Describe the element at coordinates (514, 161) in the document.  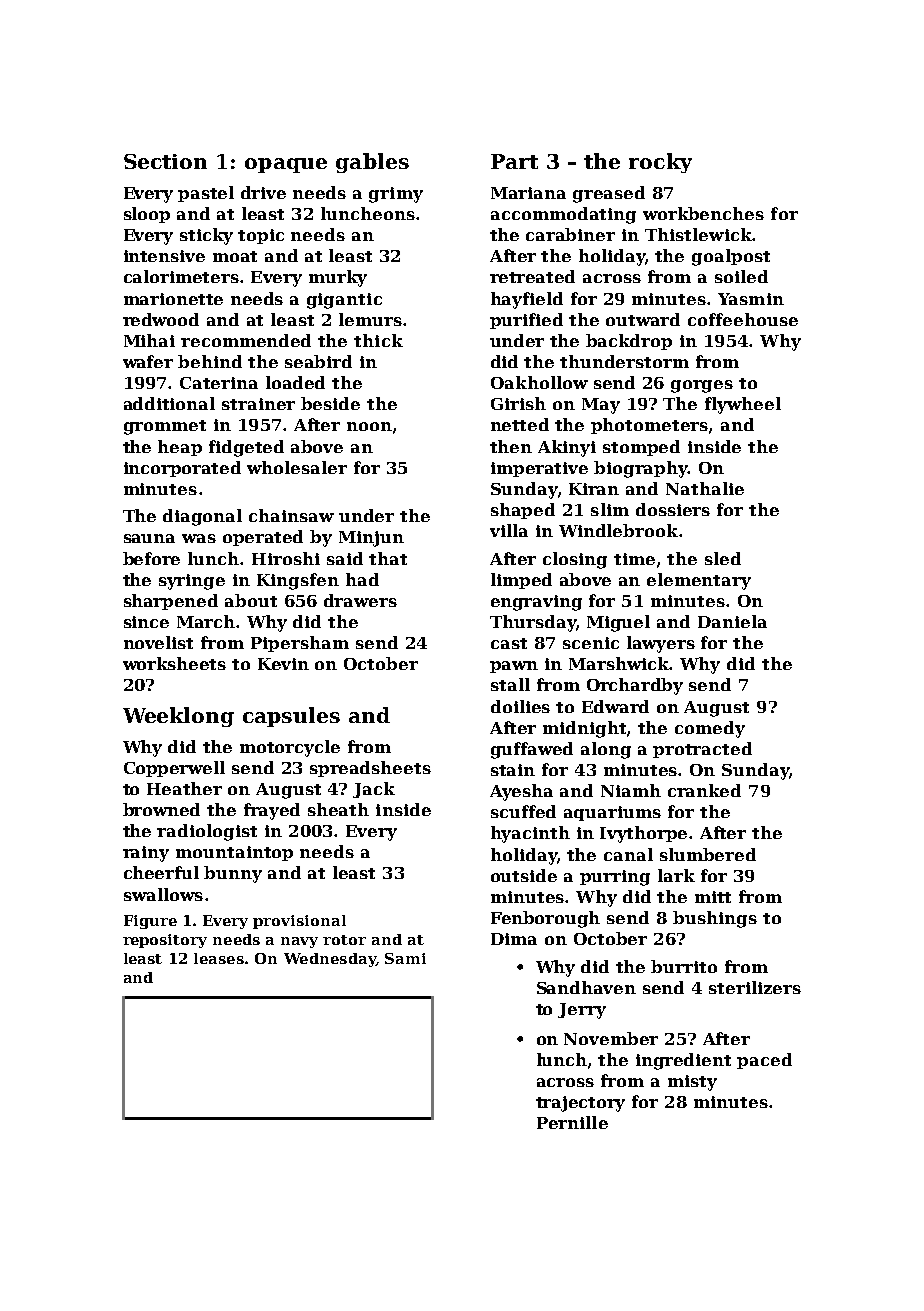
I see `Part` at that location.
